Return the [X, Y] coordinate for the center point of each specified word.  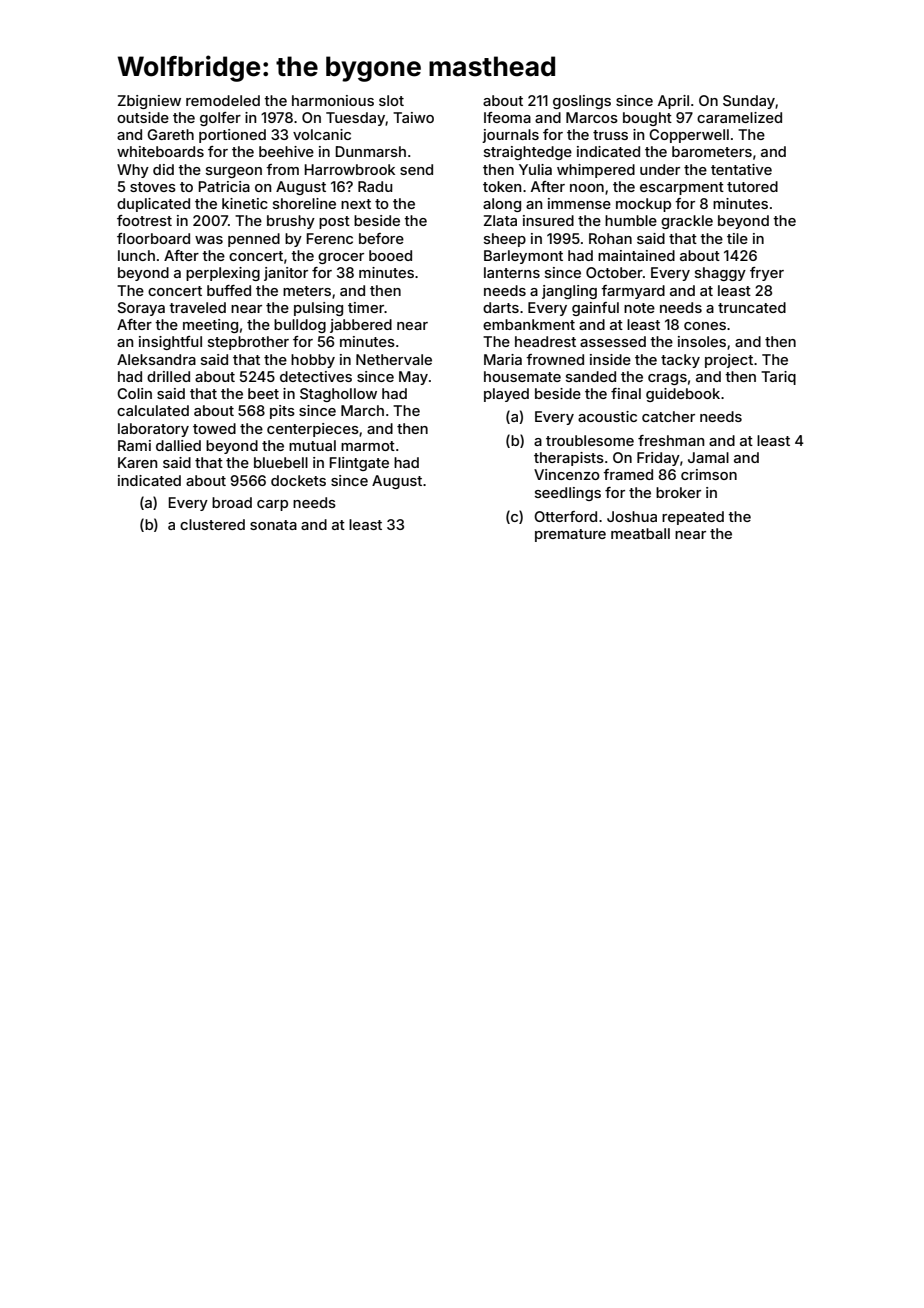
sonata [273, 525]
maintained [636, 255]
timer [366, 307]
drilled [168, 376]
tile [737, 238]
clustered [212, 524]
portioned [232, 136]
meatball [640, 533]
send [416, 169]
